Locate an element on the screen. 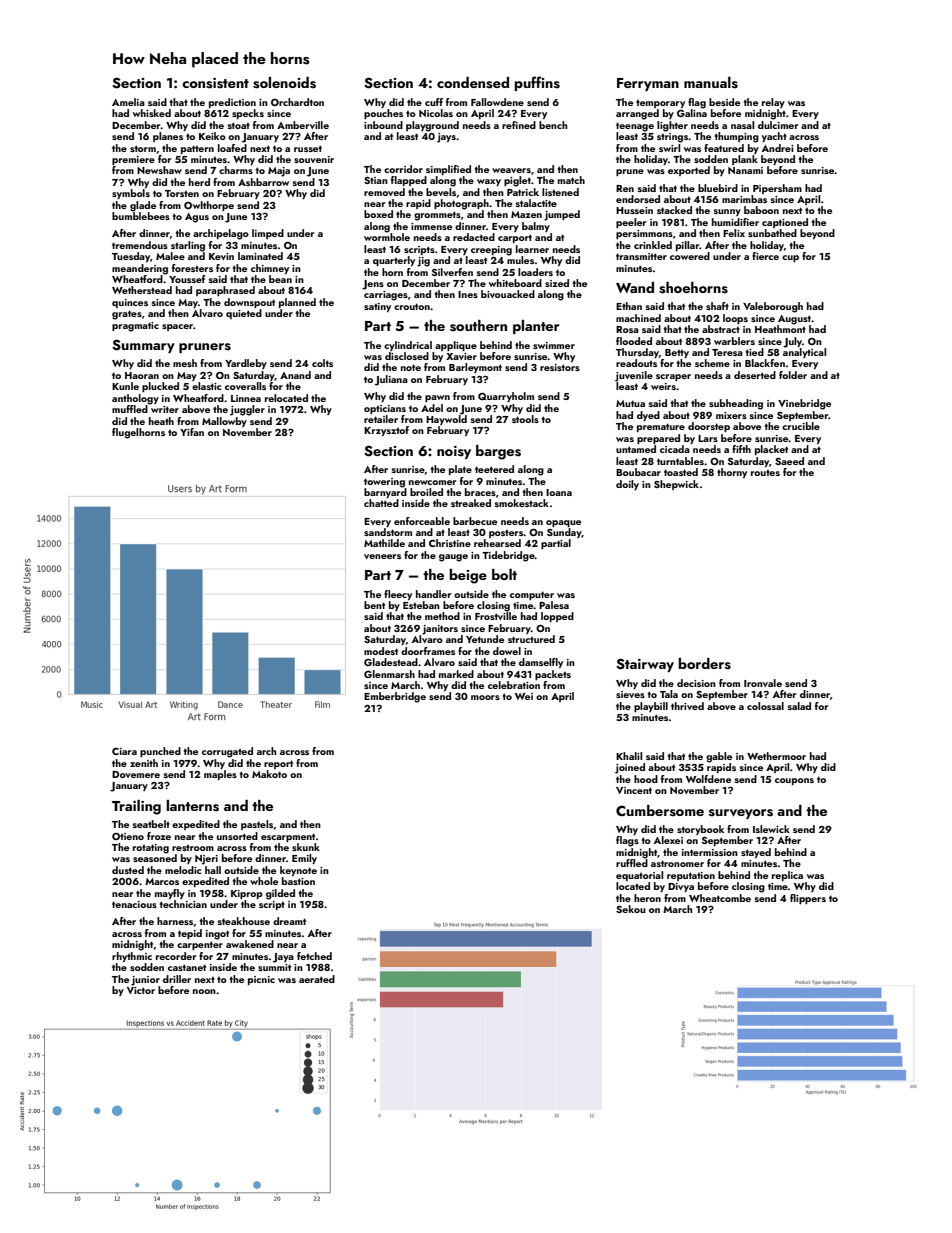 This screenshot has width=952, height=1233. mixers is located at coordinates (731, 415).
